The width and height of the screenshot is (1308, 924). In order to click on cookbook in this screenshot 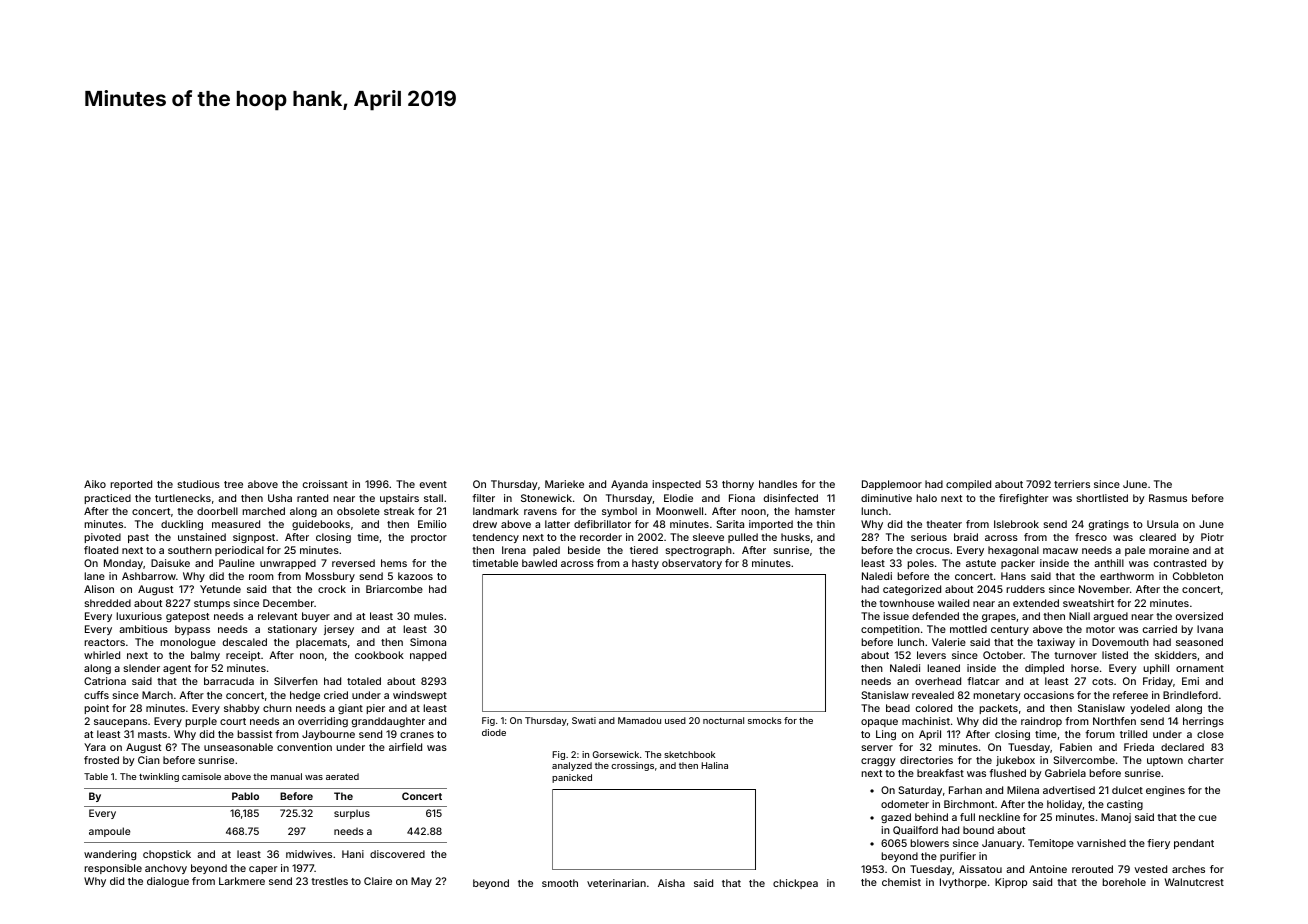, I will do `click(379, 655)`.
